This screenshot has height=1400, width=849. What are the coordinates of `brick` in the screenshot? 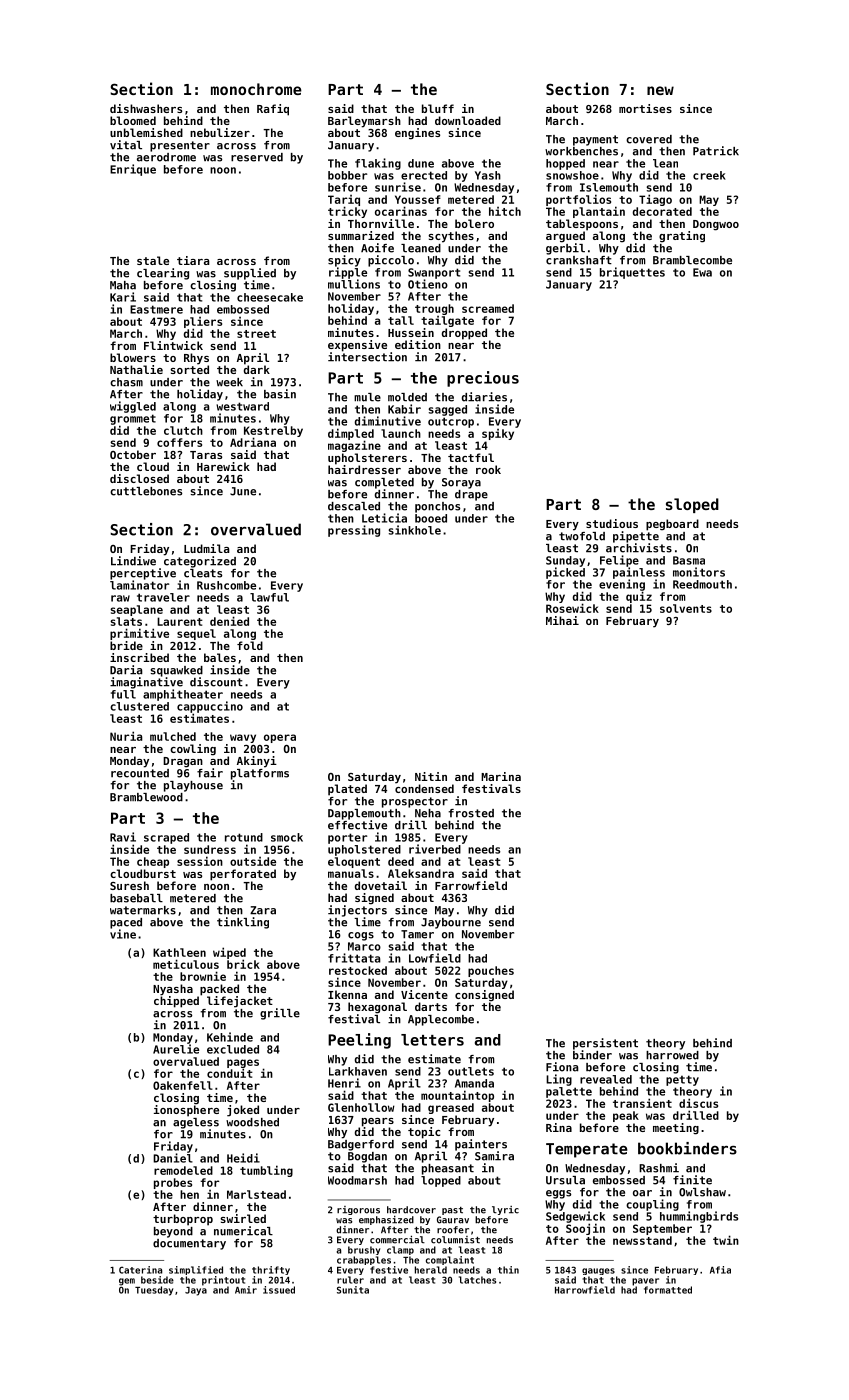 It's located at (243, 964).
